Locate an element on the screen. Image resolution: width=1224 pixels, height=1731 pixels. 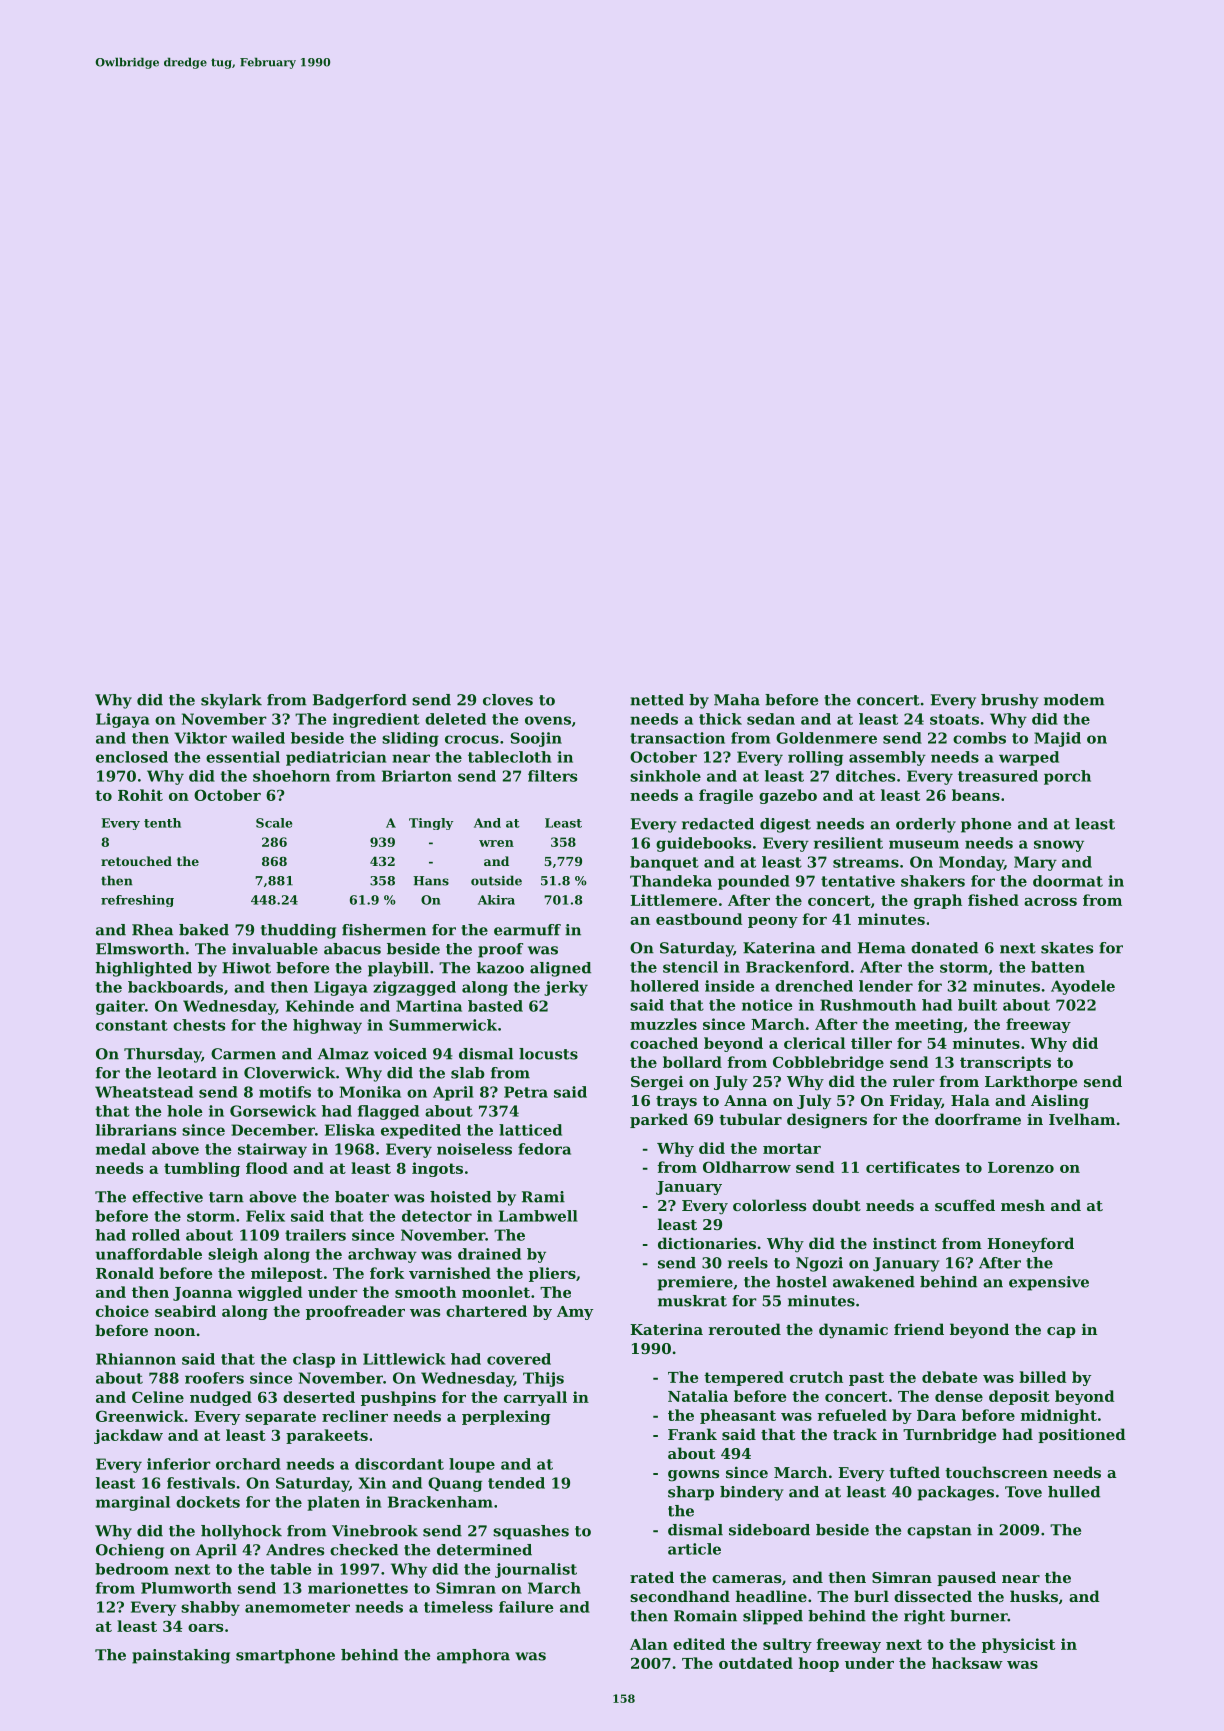
eastbound is located at coordinates (699, 919).
